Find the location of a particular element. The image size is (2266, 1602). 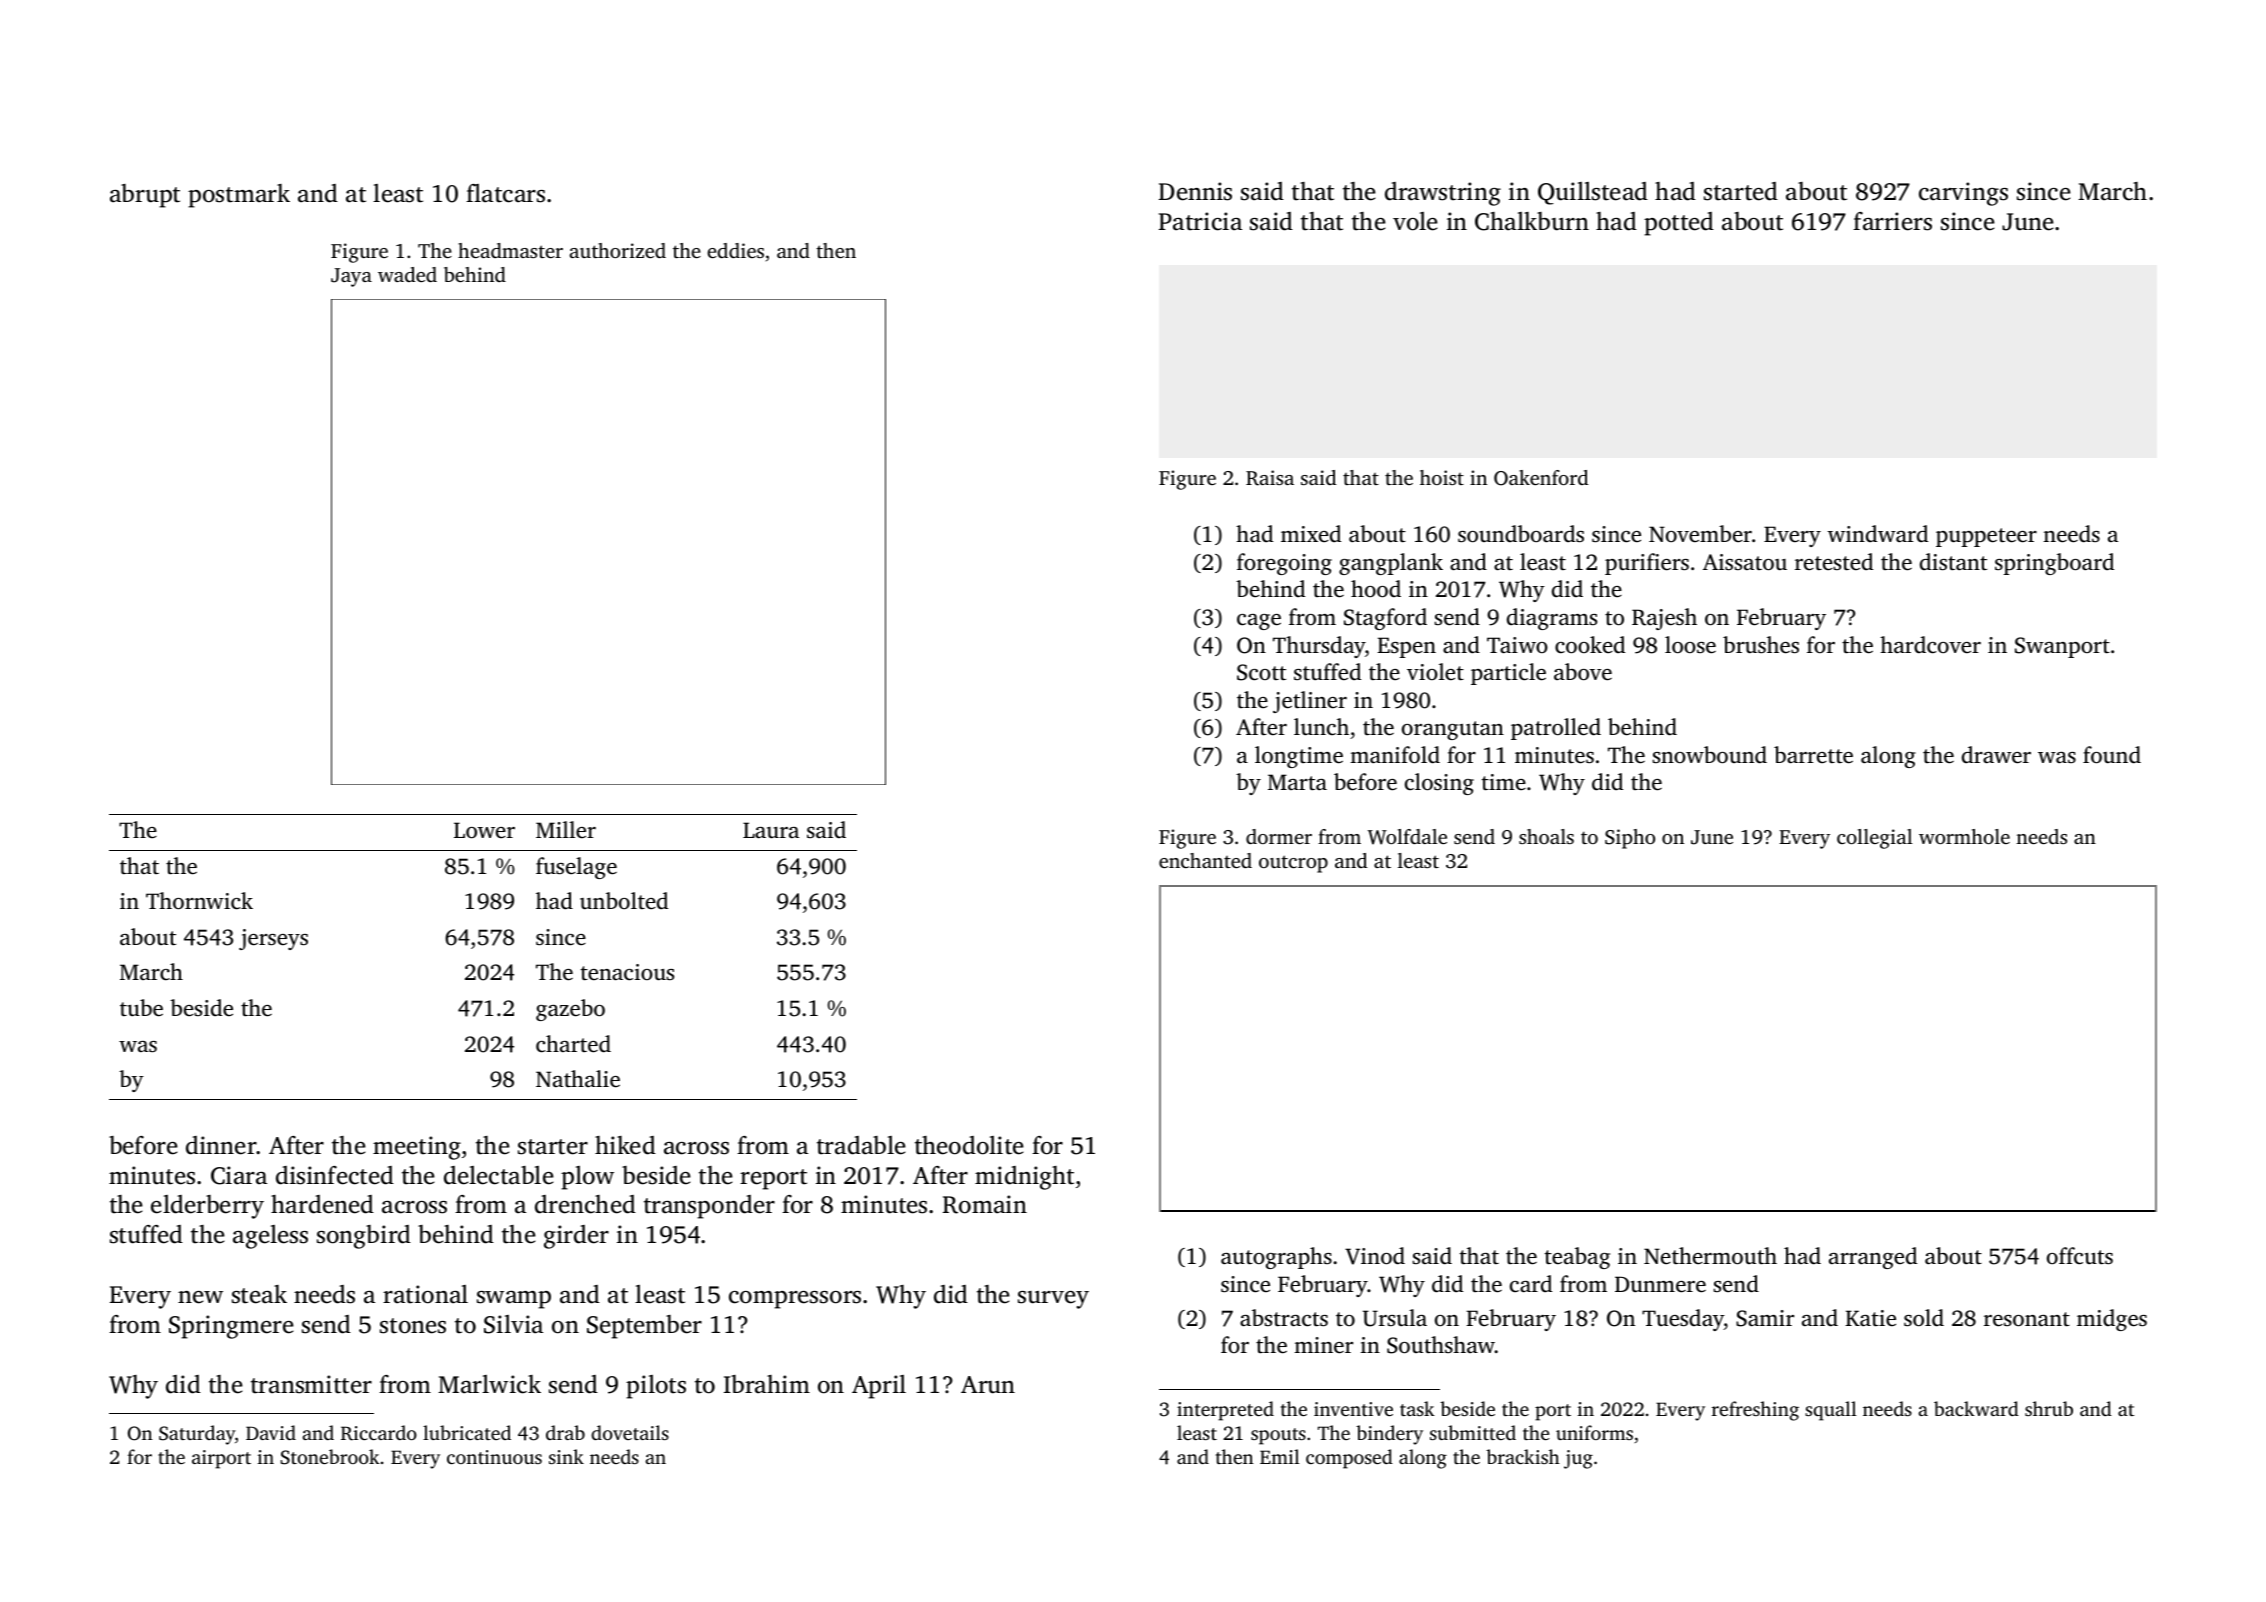

September is located at coordinates (644, 1327).
